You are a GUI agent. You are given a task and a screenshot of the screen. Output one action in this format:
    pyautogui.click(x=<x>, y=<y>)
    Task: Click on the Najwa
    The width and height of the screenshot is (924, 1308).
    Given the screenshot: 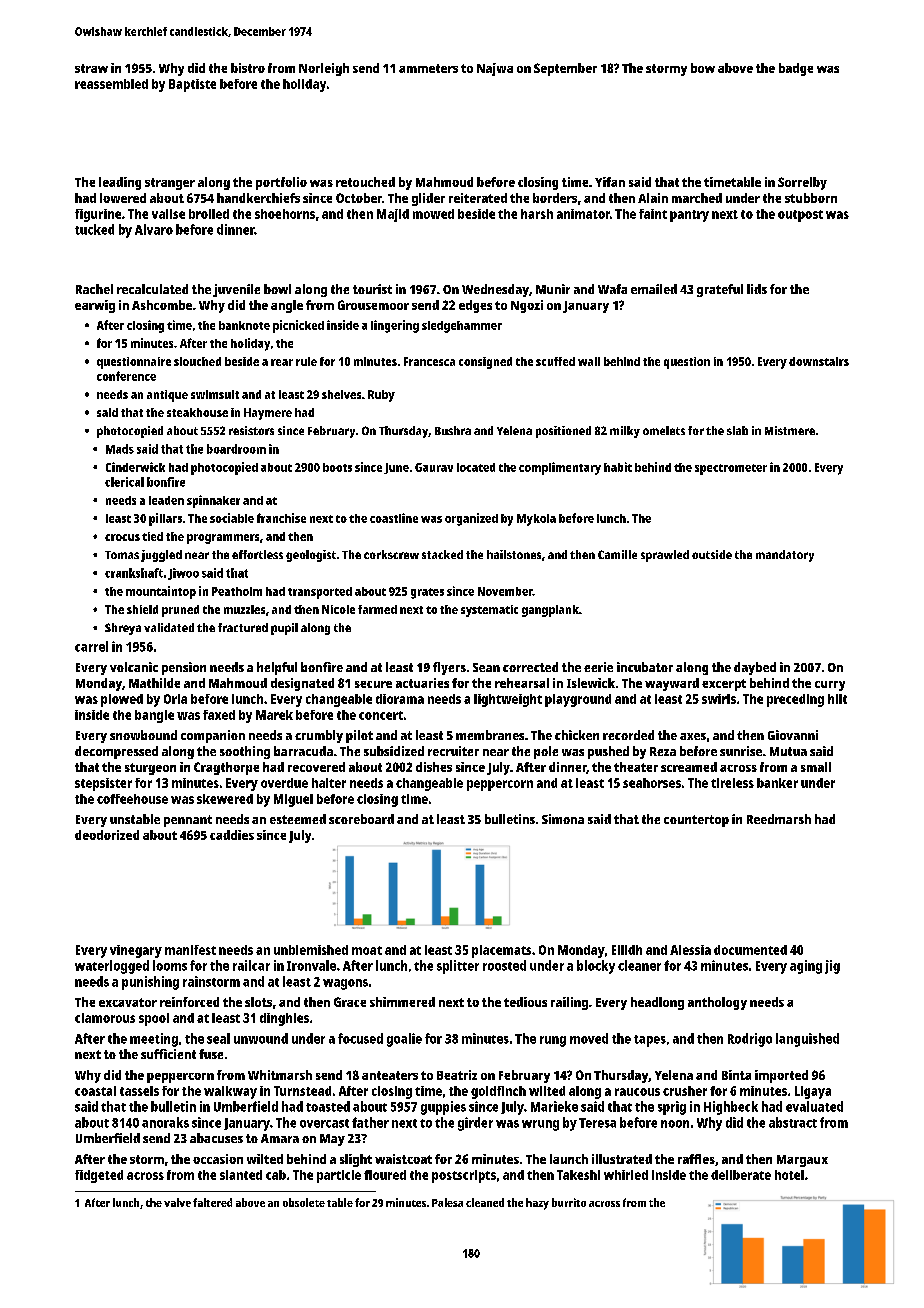 What is the action you would take?
    pyautogui.click(x=495, y=69)
